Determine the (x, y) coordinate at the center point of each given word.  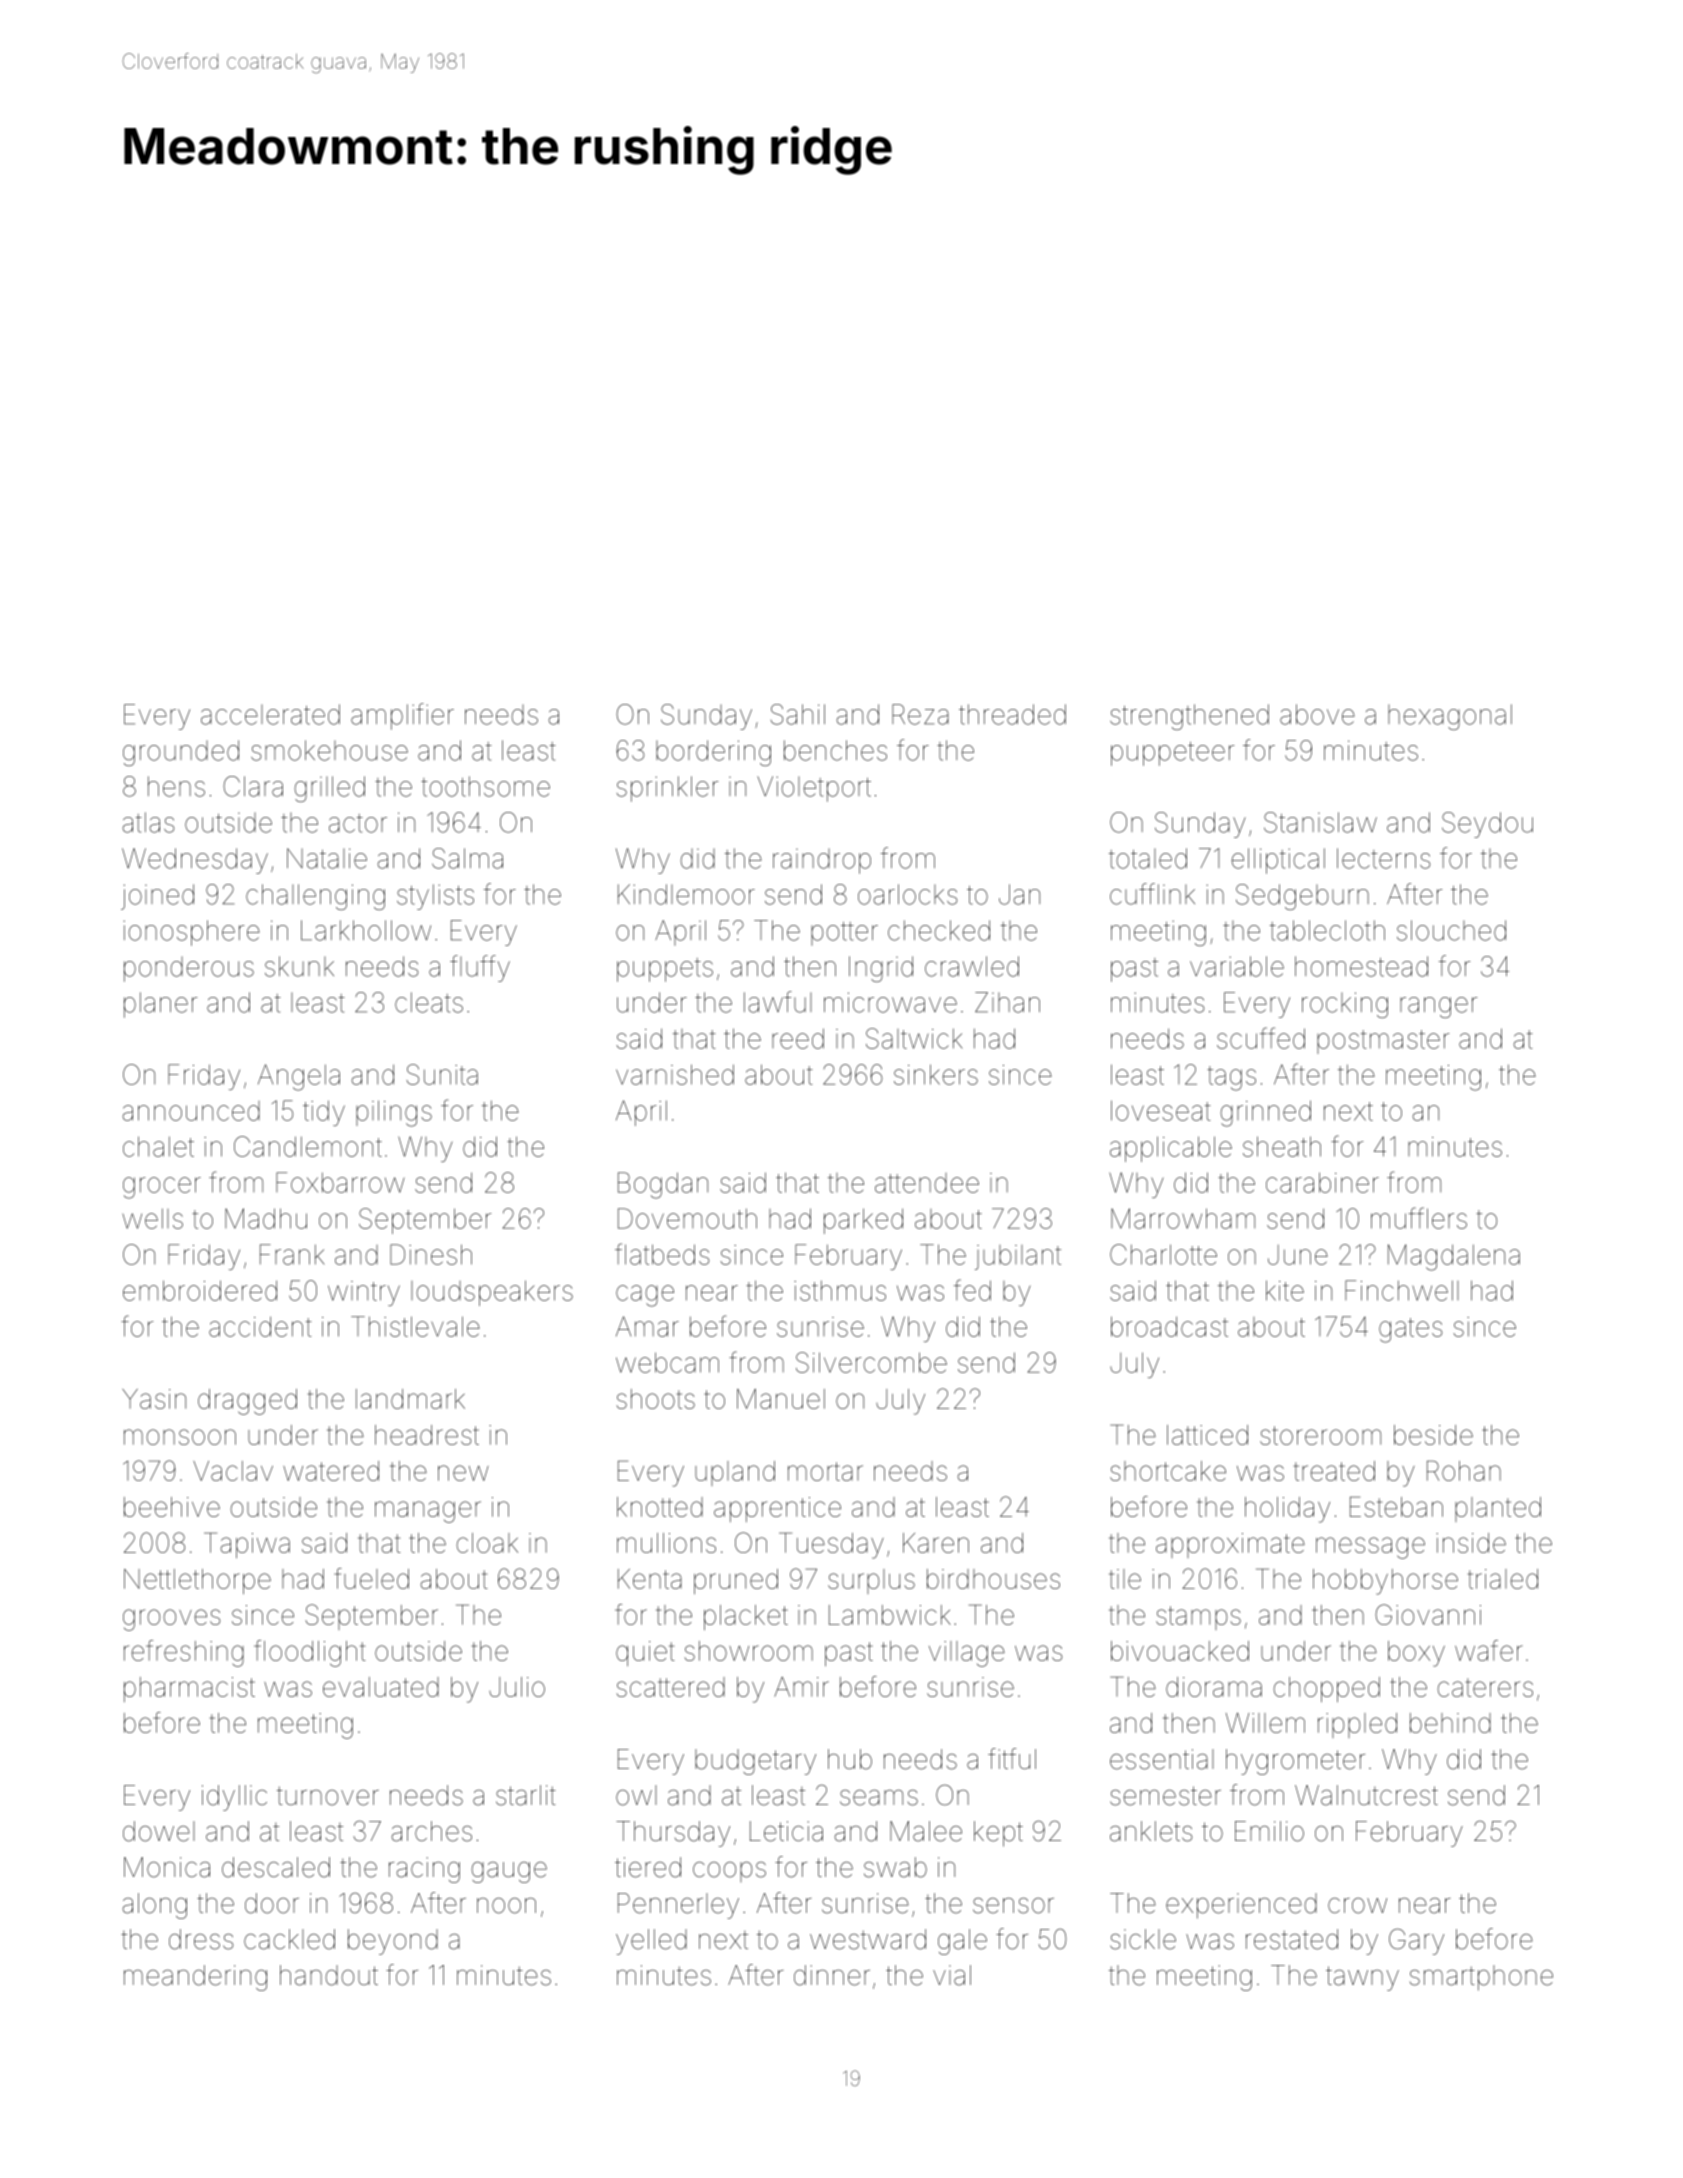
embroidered (200, 1290)
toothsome (485, 786)
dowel (159, 1831)
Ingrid (881, 969)
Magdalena (1454, 1257)
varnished (675, 1074)
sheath (1282, 1146)
